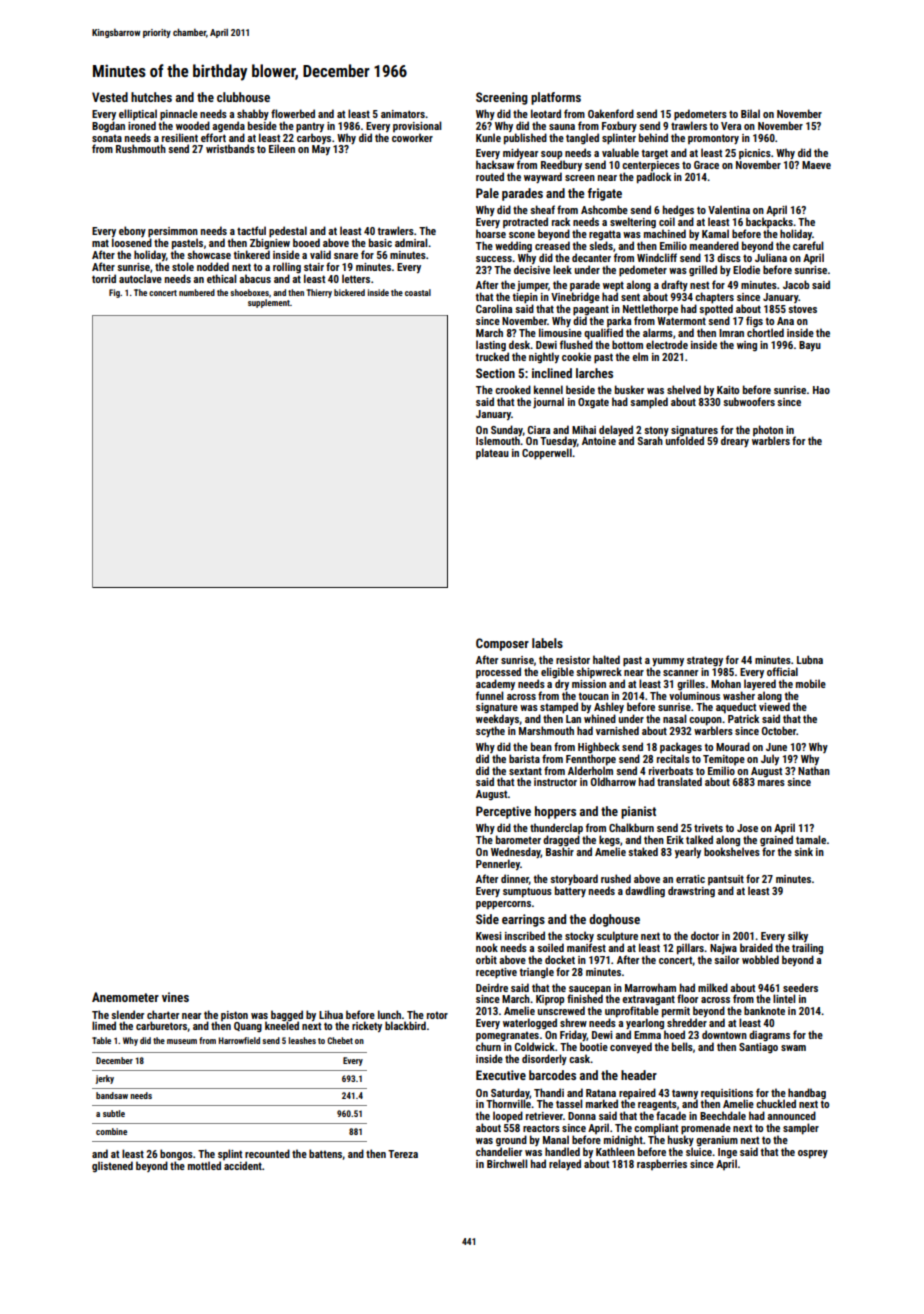 The width and height of the screenshot is (924, 1314). Describe the element at coordinates (821, 390) in the screenshot. I see `Hao` at that location.
